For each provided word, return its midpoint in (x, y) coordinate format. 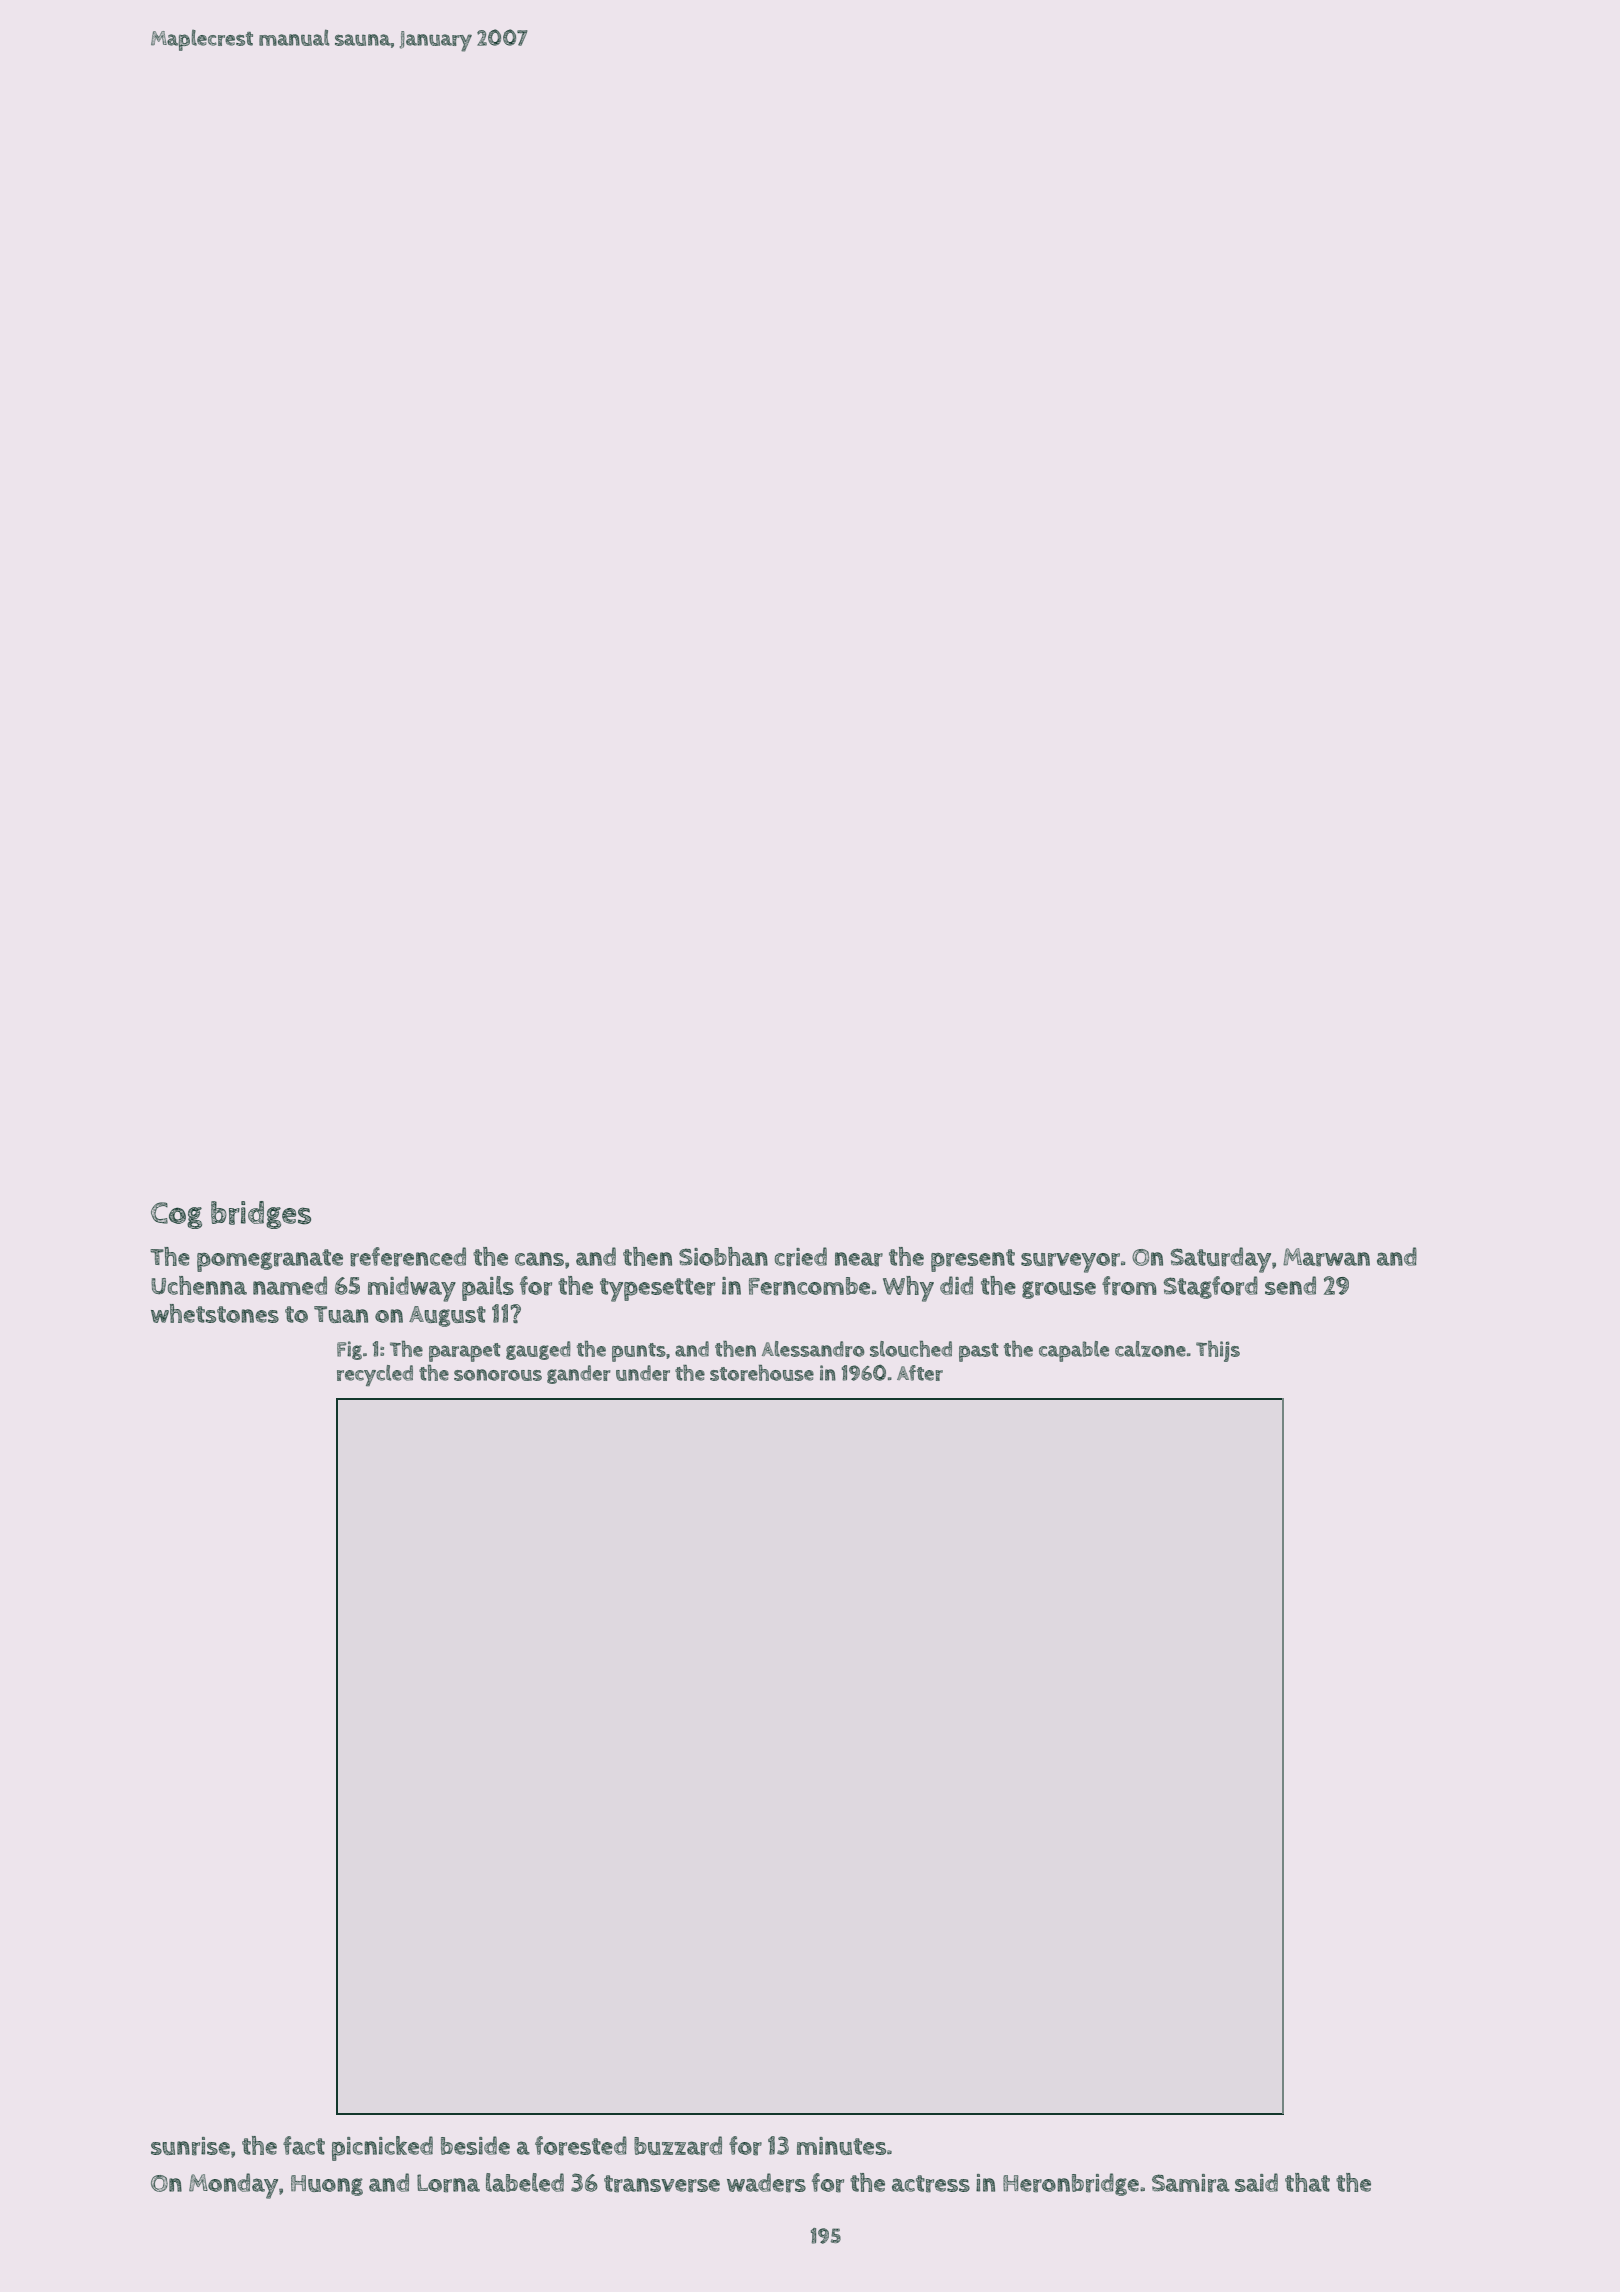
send (1290, 1285)
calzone (1150, 1349)
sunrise (190, 2146)
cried (801, 1257)
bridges (261, 1215)
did (956, 1285)
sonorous (498, 1375)
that (1307, 2182)
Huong (327, 2185)
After (920, 1373)
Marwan (1326, 1257)
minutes (841, 2146)
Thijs (1218, 1351)
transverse (662, 2184)
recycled (375, 1375)
